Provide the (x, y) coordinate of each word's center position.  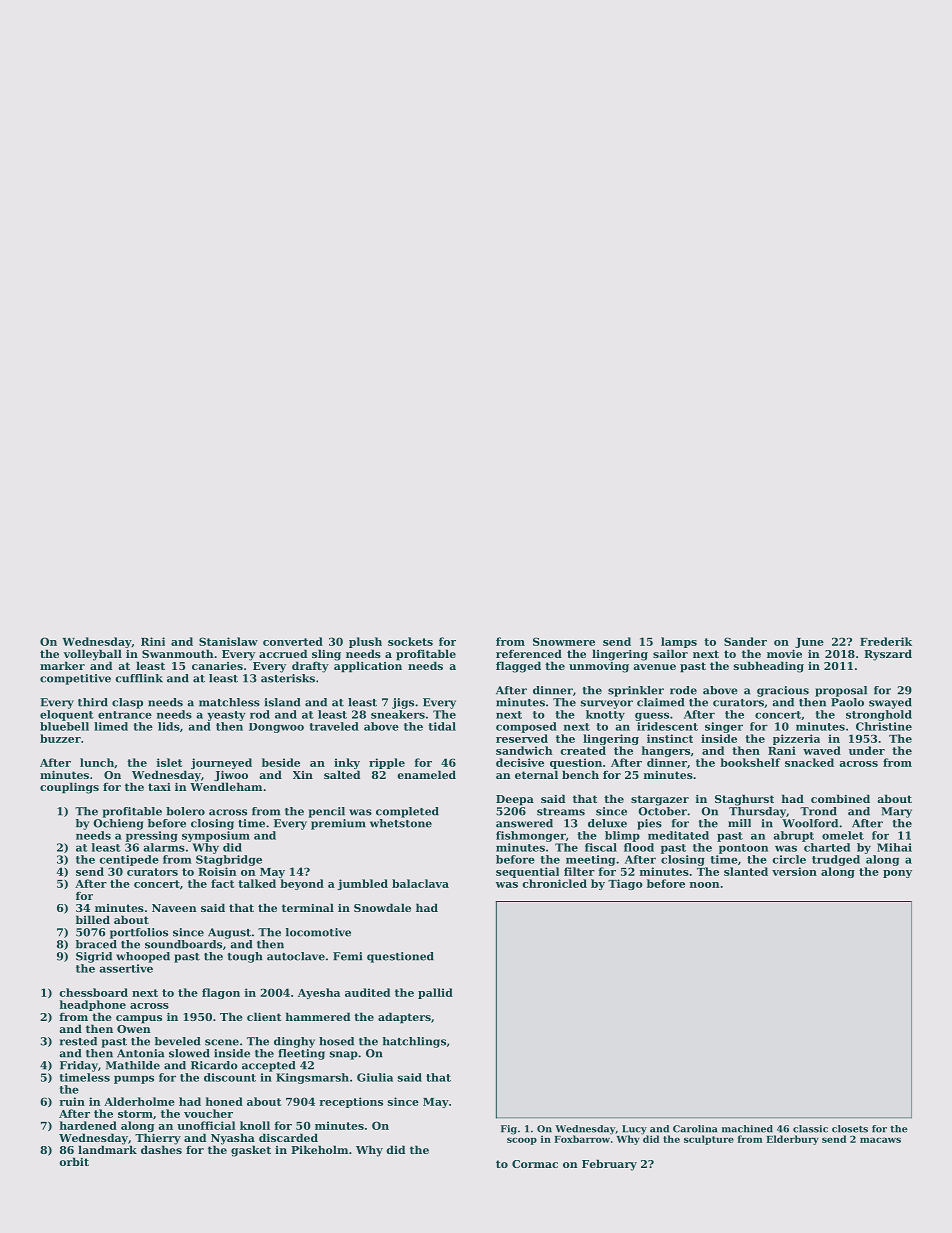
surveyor (607, 704)
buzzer (60, 738)
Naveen (174, 908)
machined (747, 1129)
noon (705, 885)
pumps (134, 1079)
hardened (88, 1125)
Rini (153, 641)
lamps (679, 642)
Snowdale (382, 907)
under (867, 750)
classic (810, 1129)
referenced (529, 653)
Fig (509, 1130)
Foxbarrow (582, 1139)
